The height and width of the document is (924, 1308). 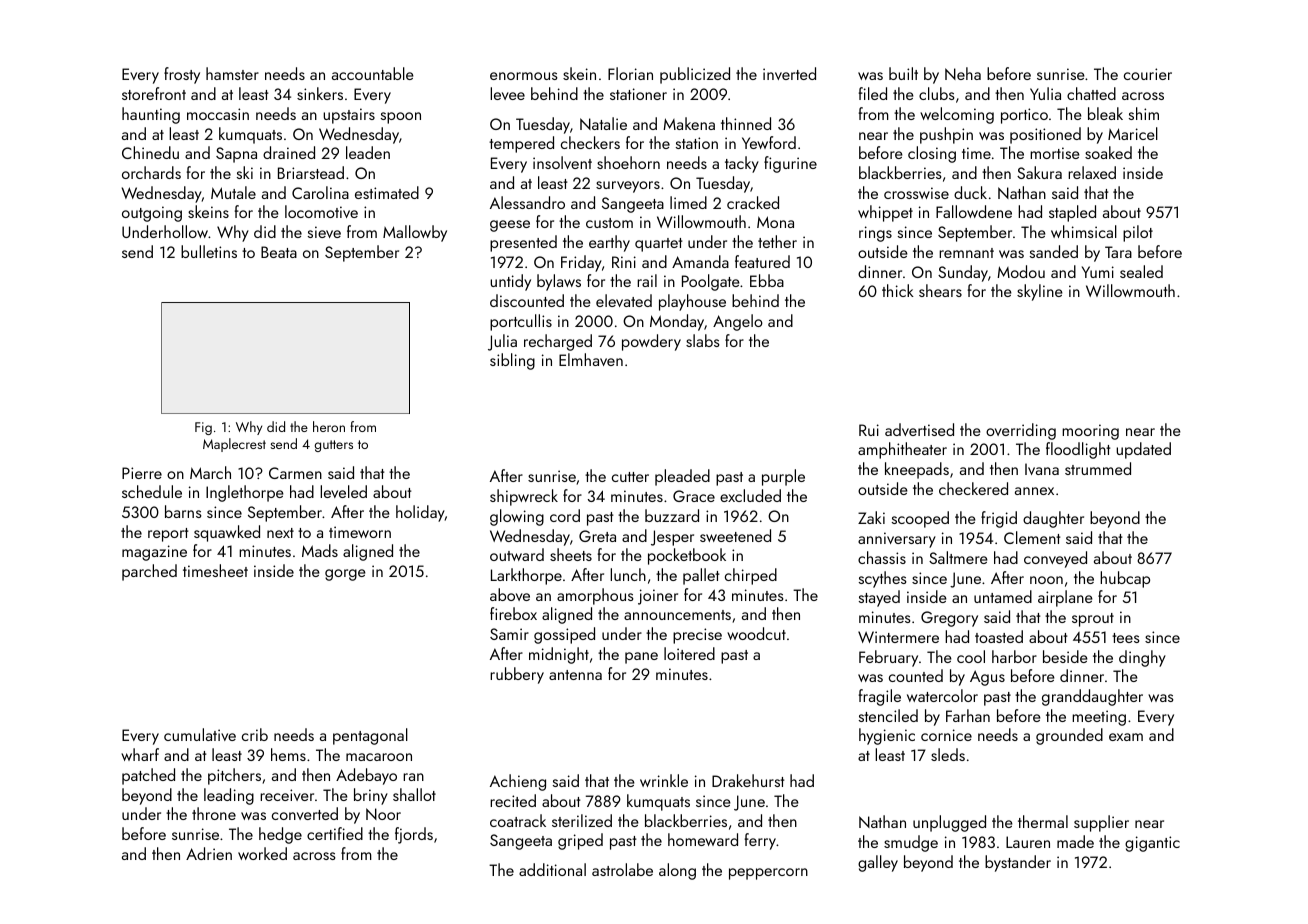 I want to click on drained, so click(x=289, y=152).
